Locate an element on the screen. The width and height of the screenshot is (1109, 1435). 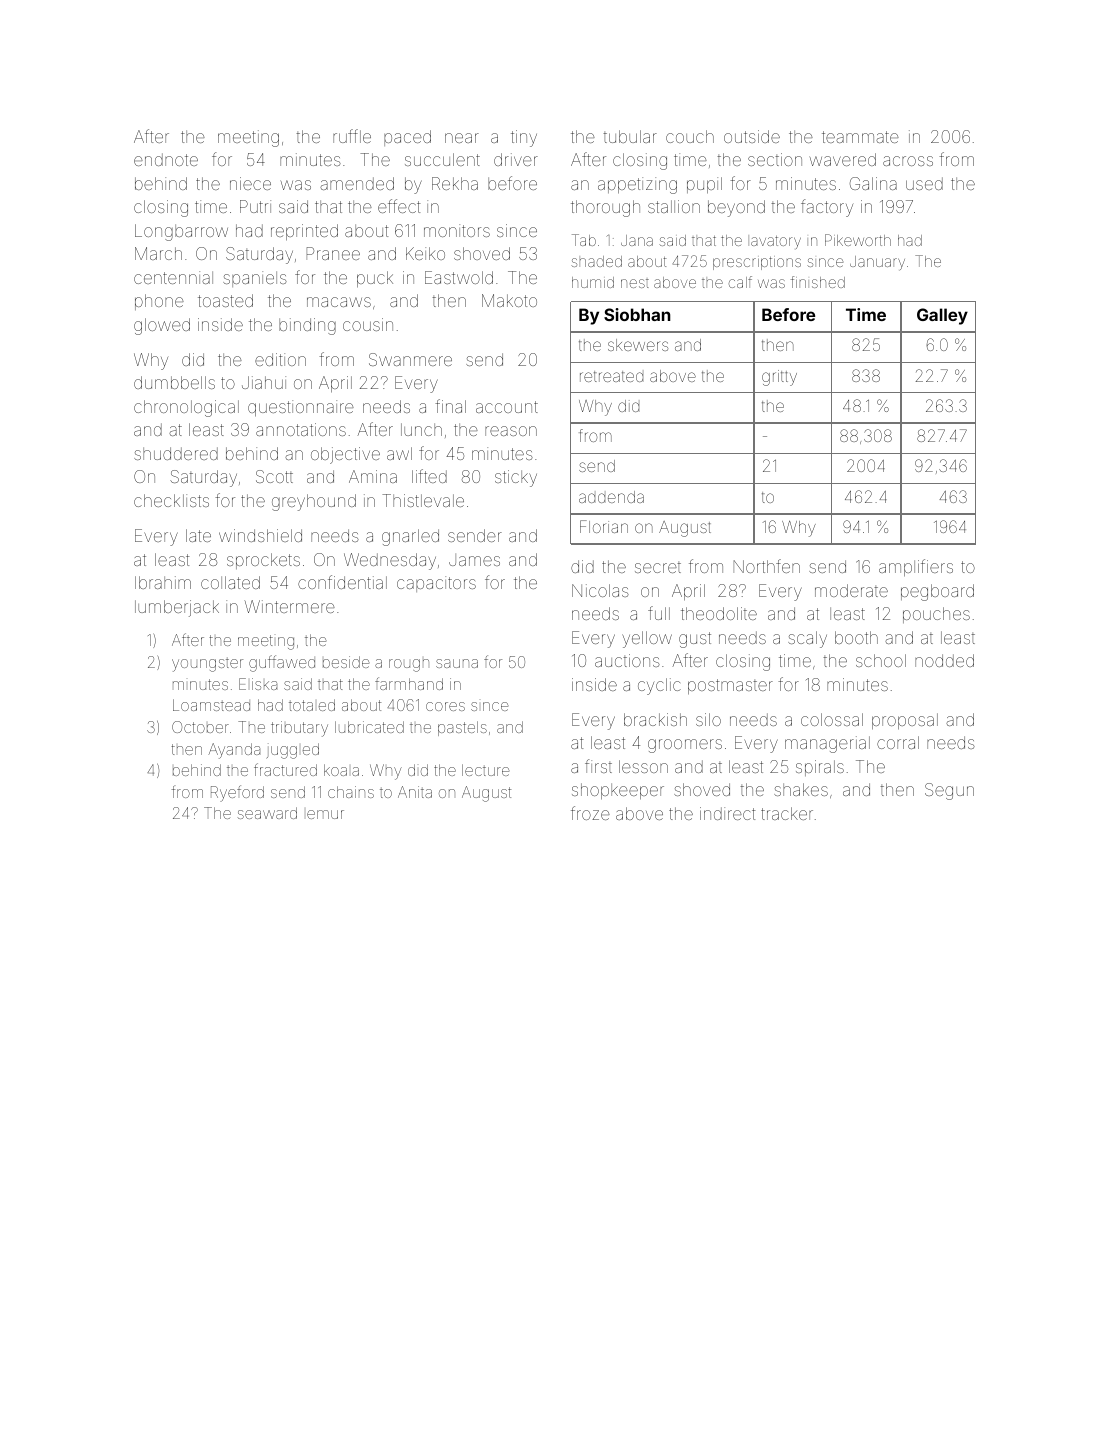
tiny is located at coordinates (524, 138).
